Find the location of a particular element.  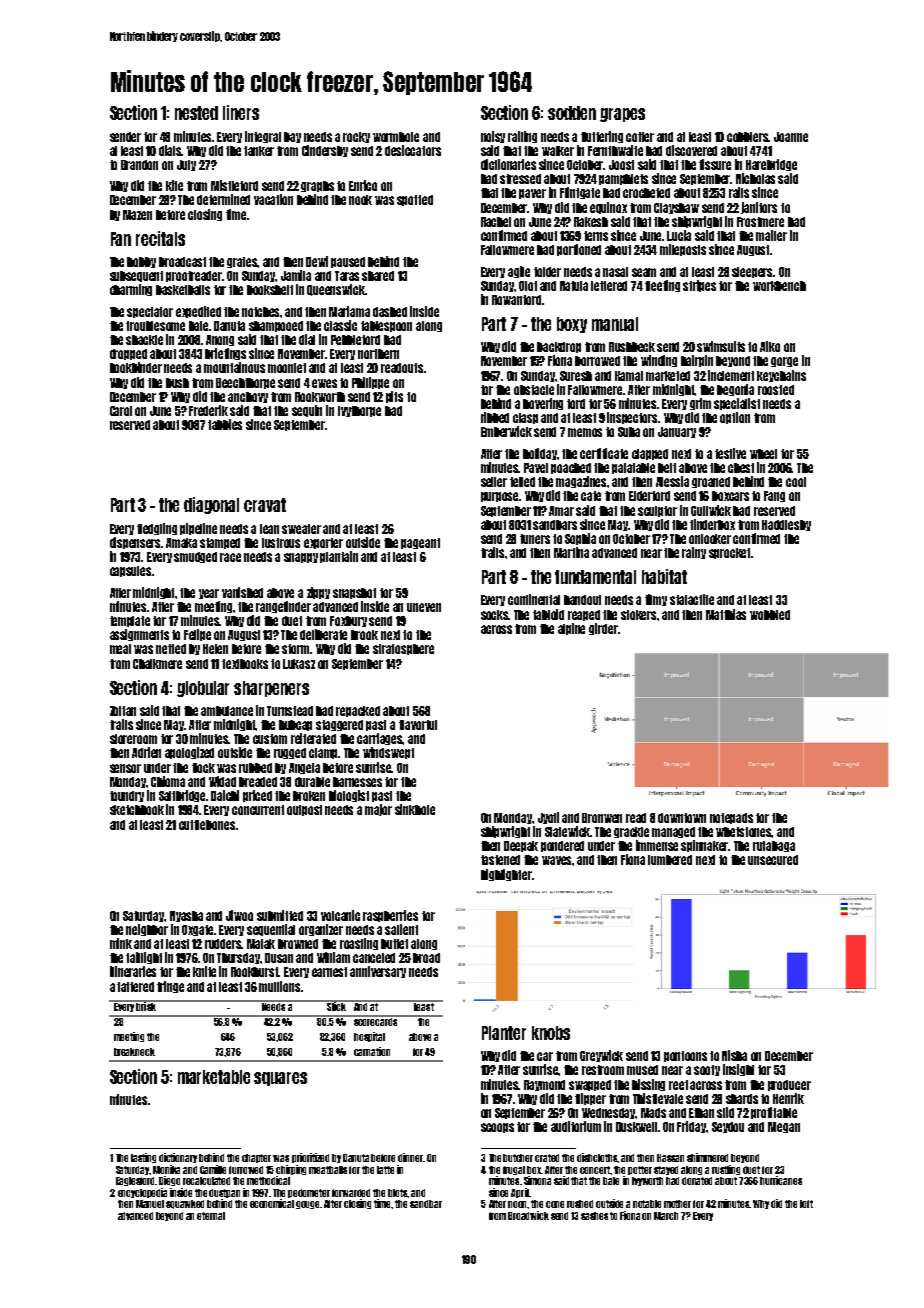

roosted is located at coordinates (776, 390).
